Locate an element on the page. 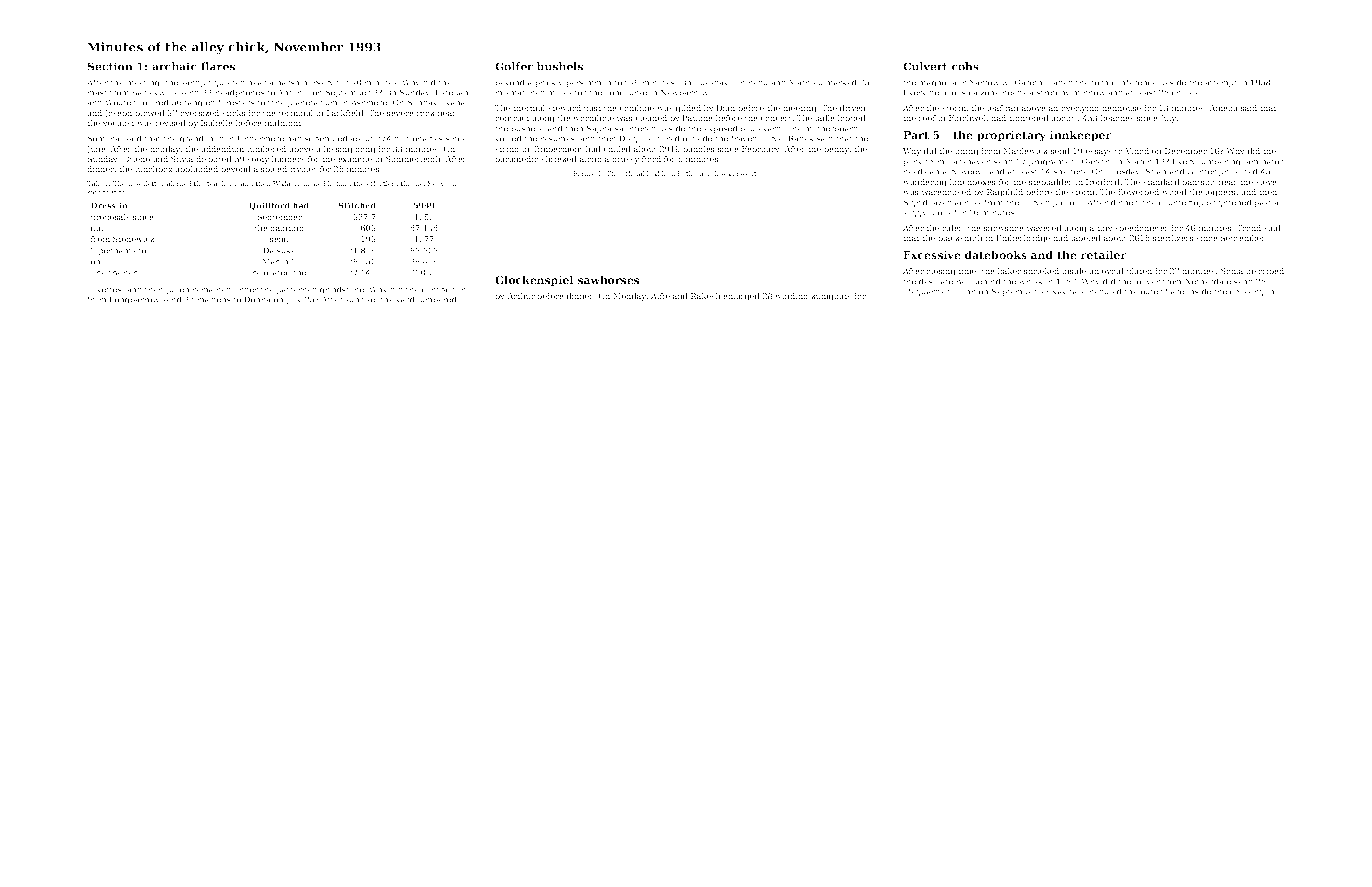 The image size is (1372, 887). sawhorses is located at coordinates (608, 279).
